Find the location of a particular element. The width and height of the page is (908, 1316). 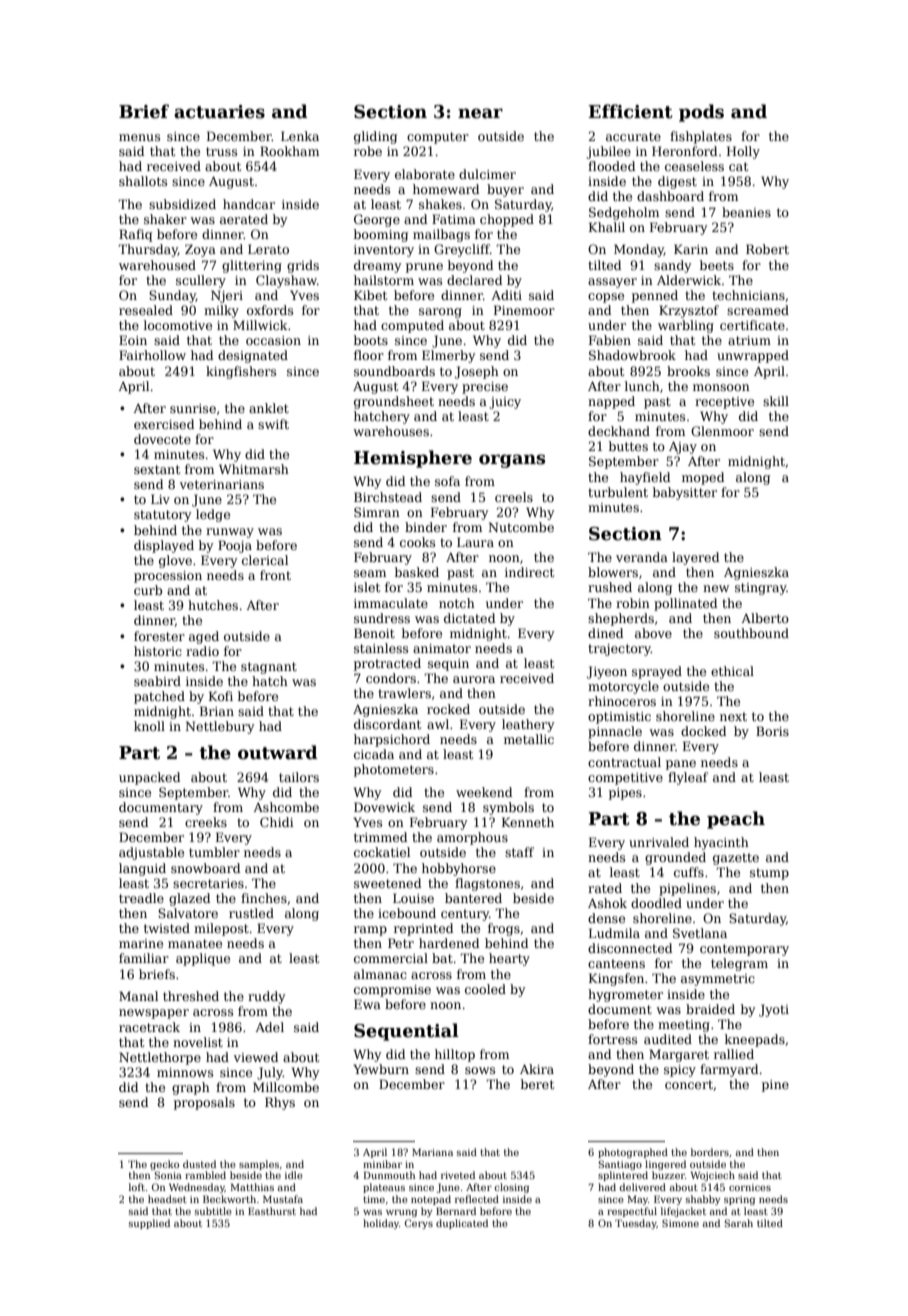

chopped is located at coordinates (507, 220).
